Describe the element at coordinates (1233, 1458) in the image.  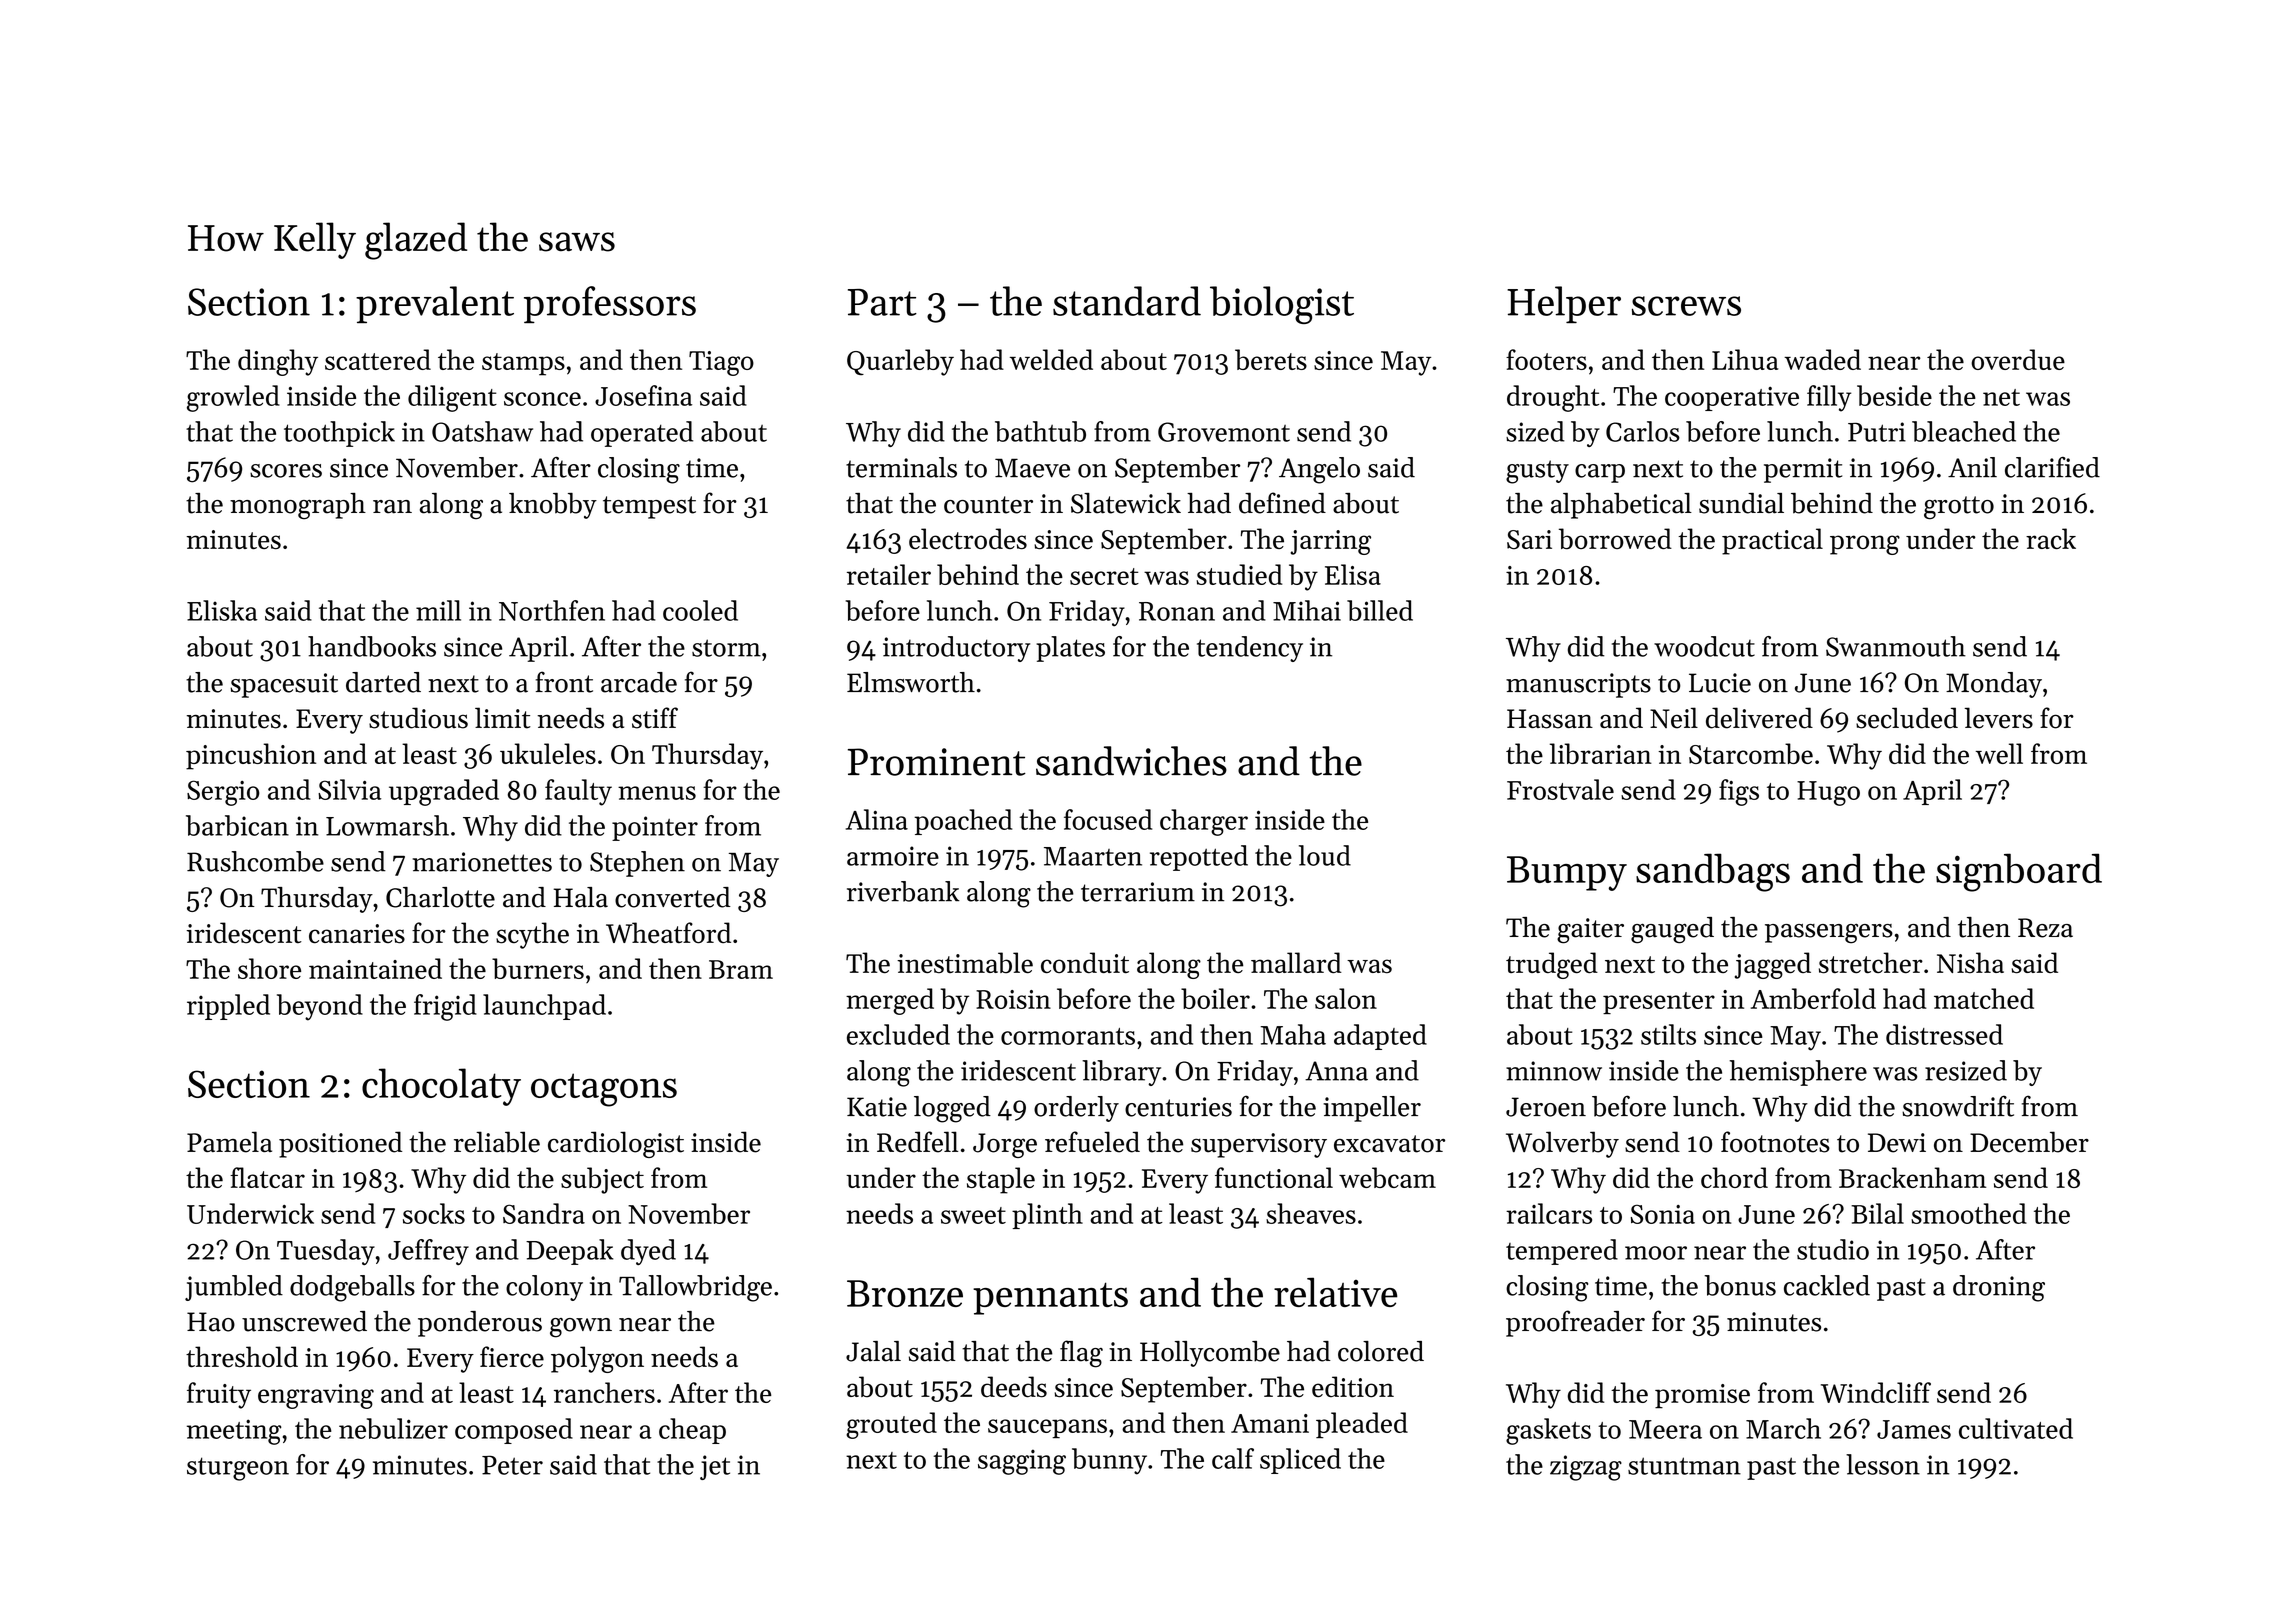
I see `calf` at that location.
